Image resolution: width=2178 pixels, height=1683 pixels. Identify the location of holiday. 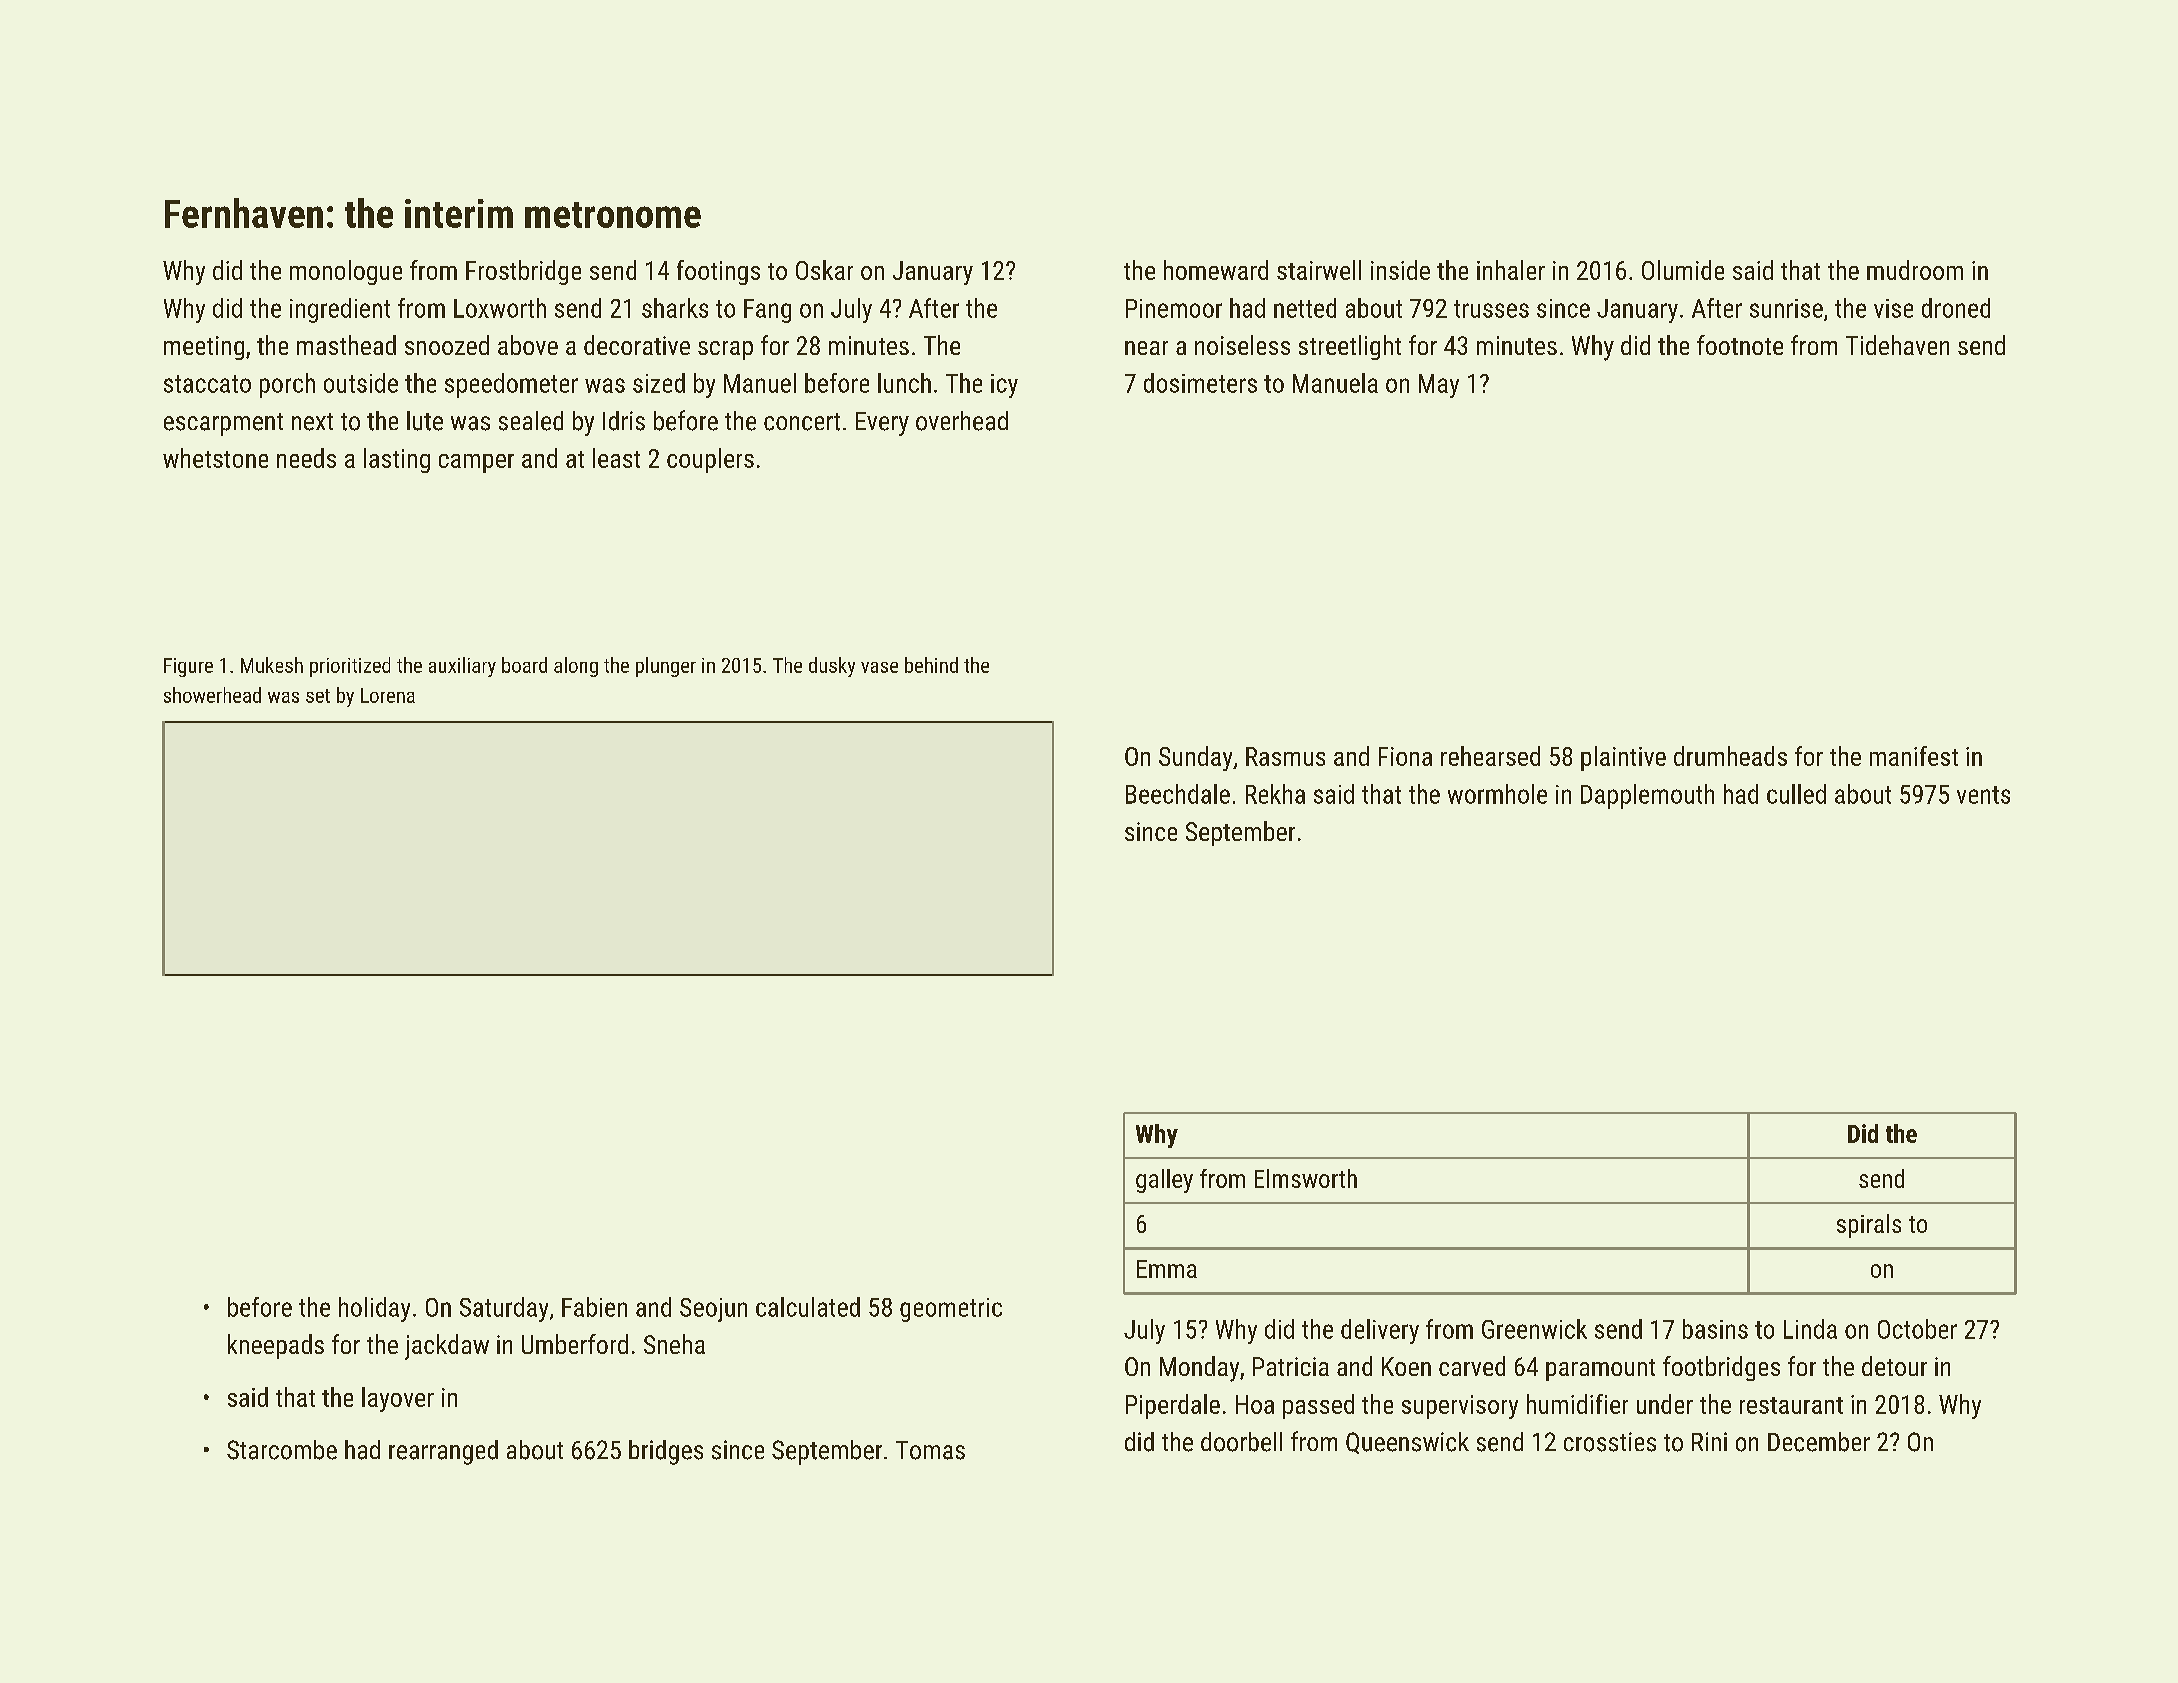
(374, 1309).
